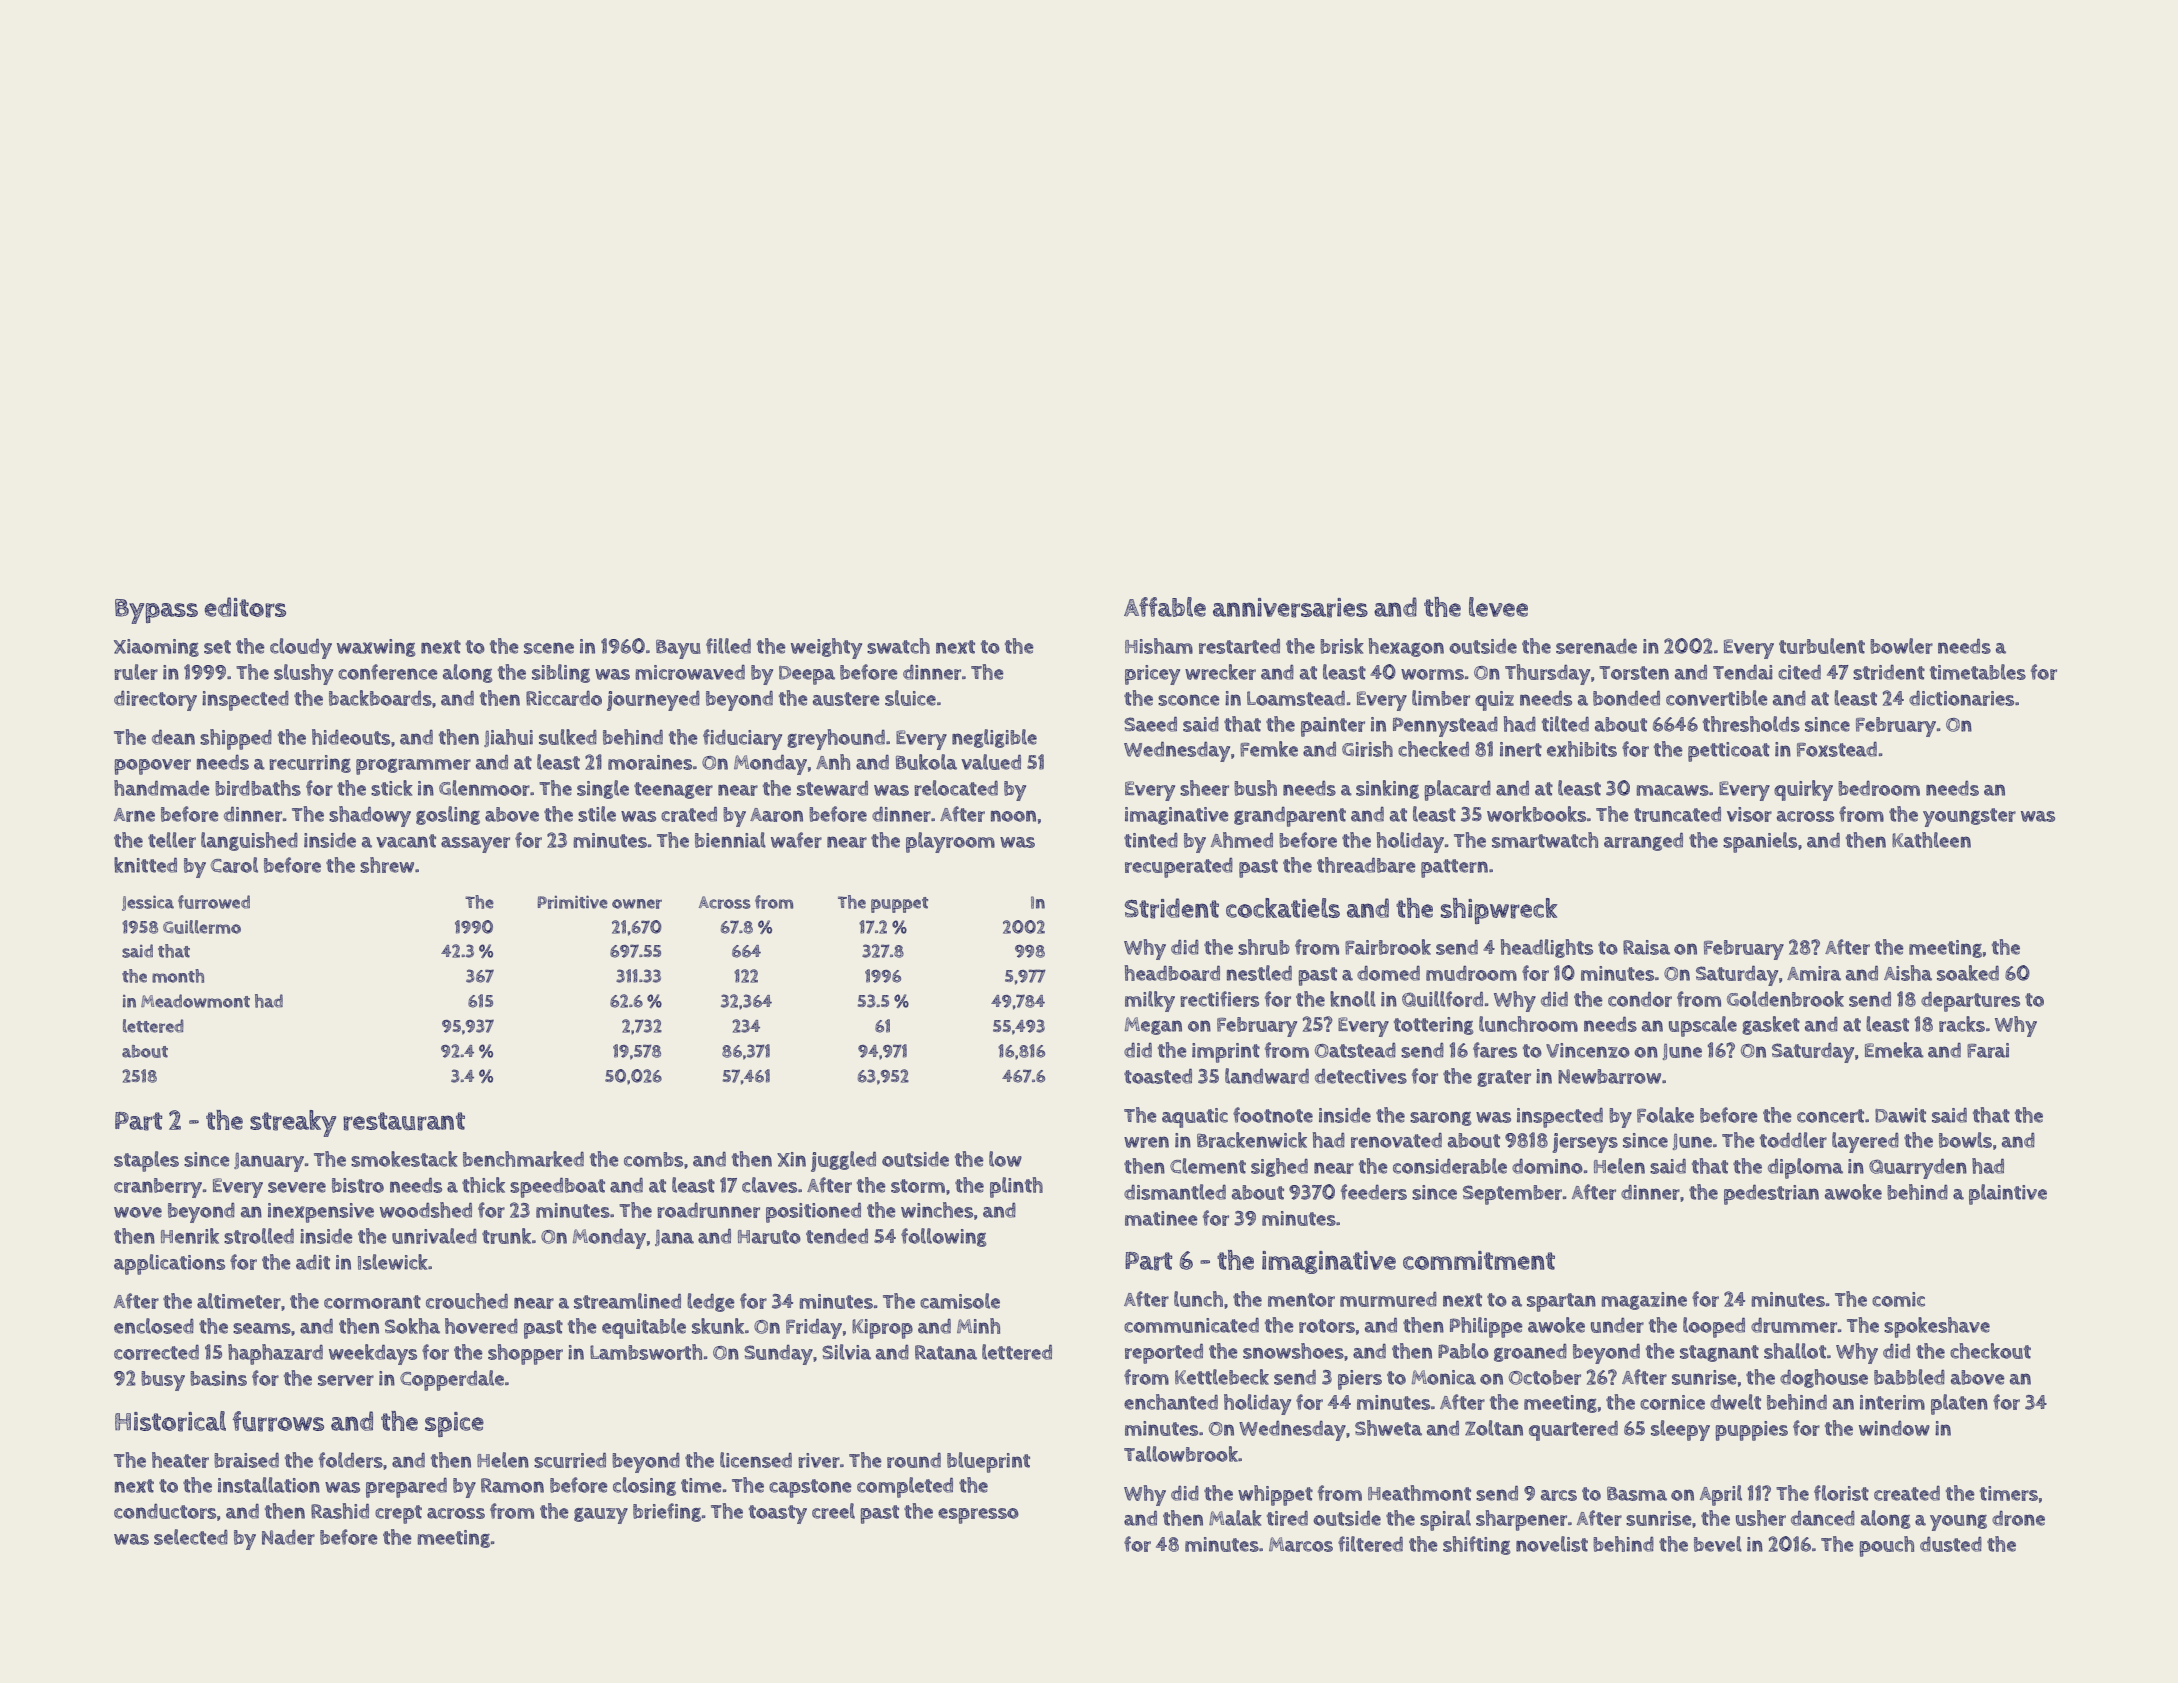 This page has width=2178, height=1683. I want to click on streaky, so click(293, 1123).
